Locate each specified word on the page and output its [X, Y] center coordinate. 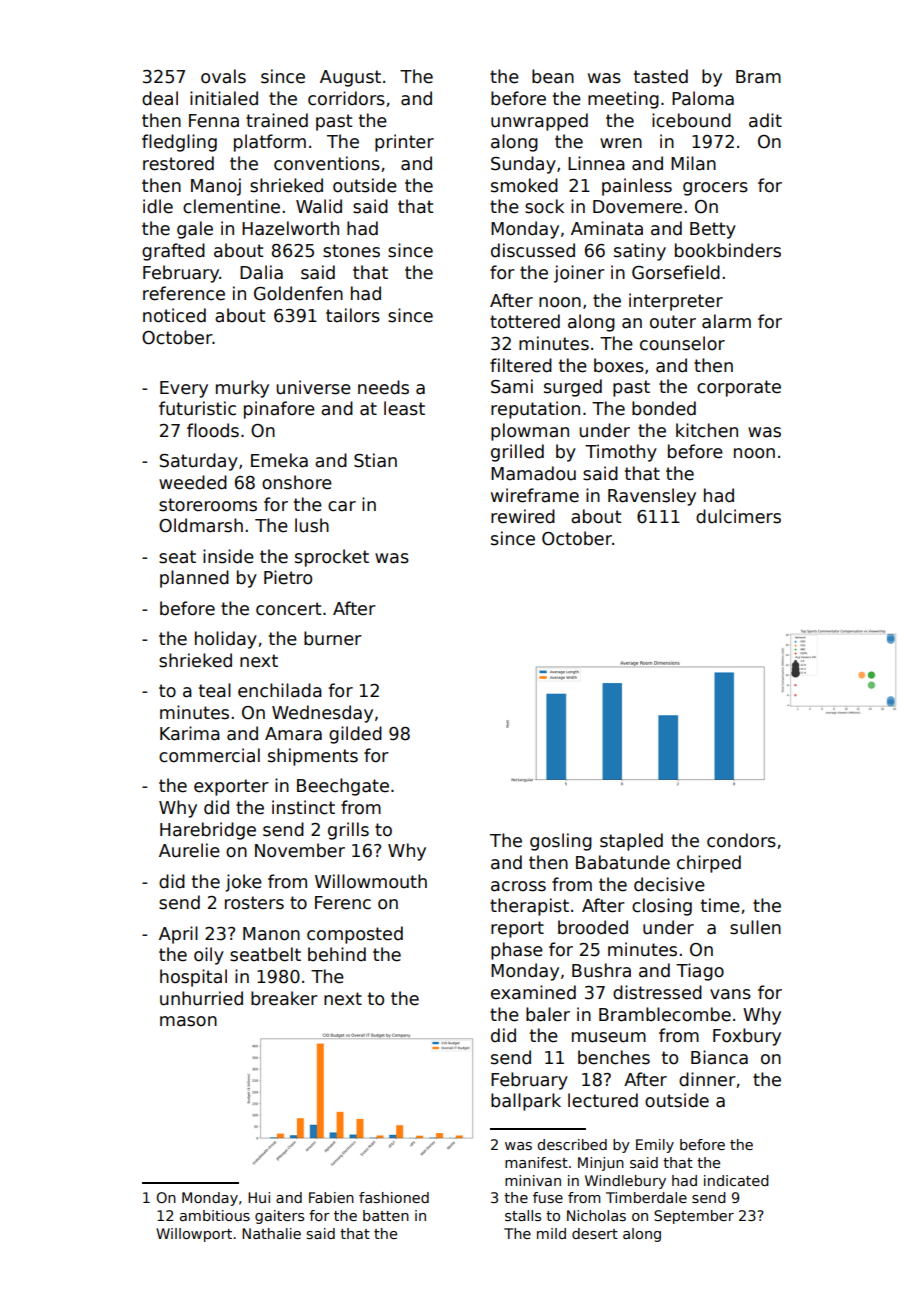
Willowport [194, 1235]
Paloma [703, 98]
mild [551, 1233]
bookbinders [728, 250]
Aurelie [189, 850]
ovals [223, 76]
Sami [512, 386]
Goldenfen [298, 293]
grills [348, 831]
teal [215, 690]
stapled [631, 842]
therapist [529, 907]
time [720, 905]
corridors [346, 98]
